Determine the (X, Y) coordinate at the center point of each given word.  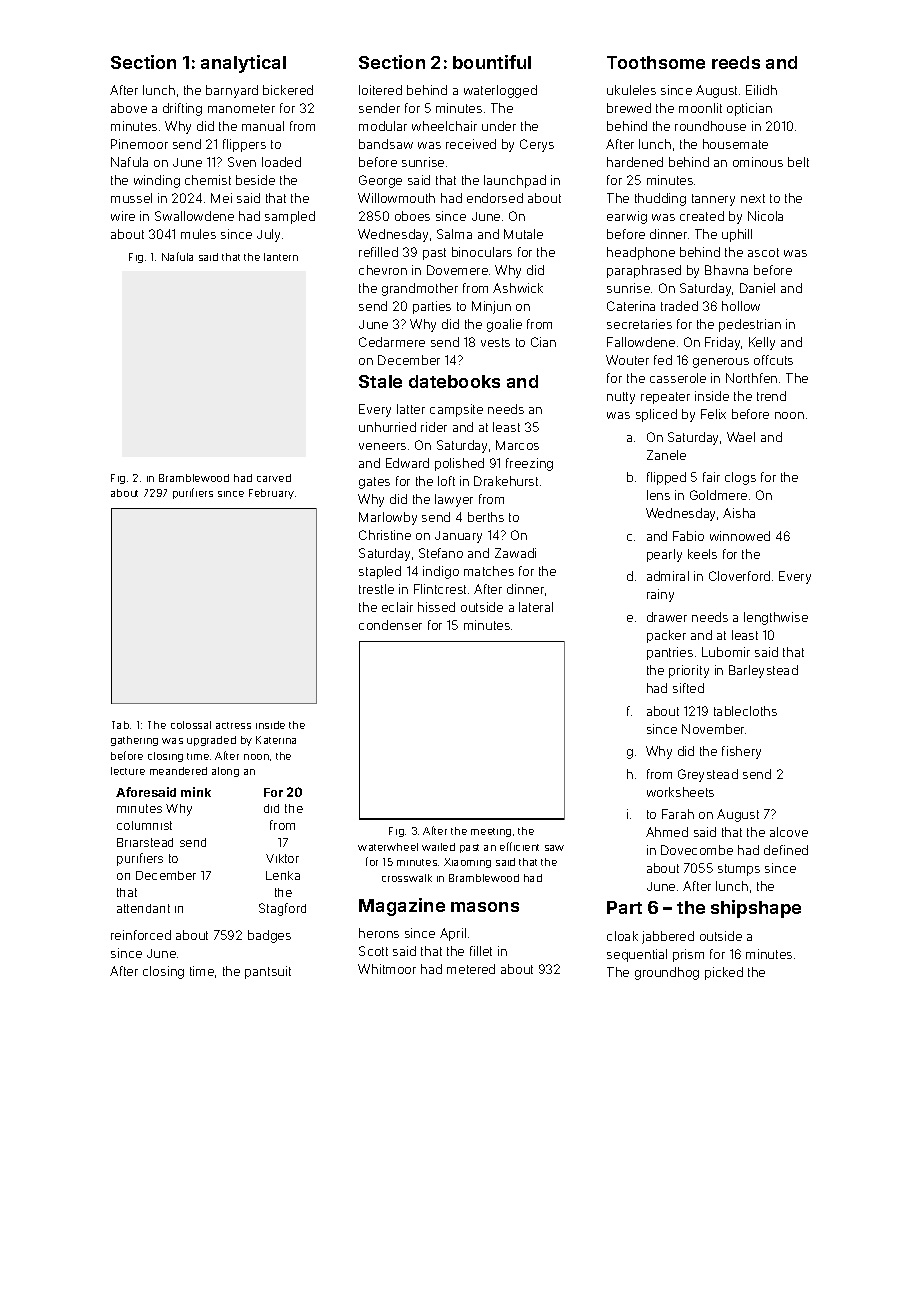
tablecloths (745, 711)
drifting (182, 109)
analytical (243, 64)
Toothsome (656, 62)
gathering (134, 741)
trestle (376, 589)
